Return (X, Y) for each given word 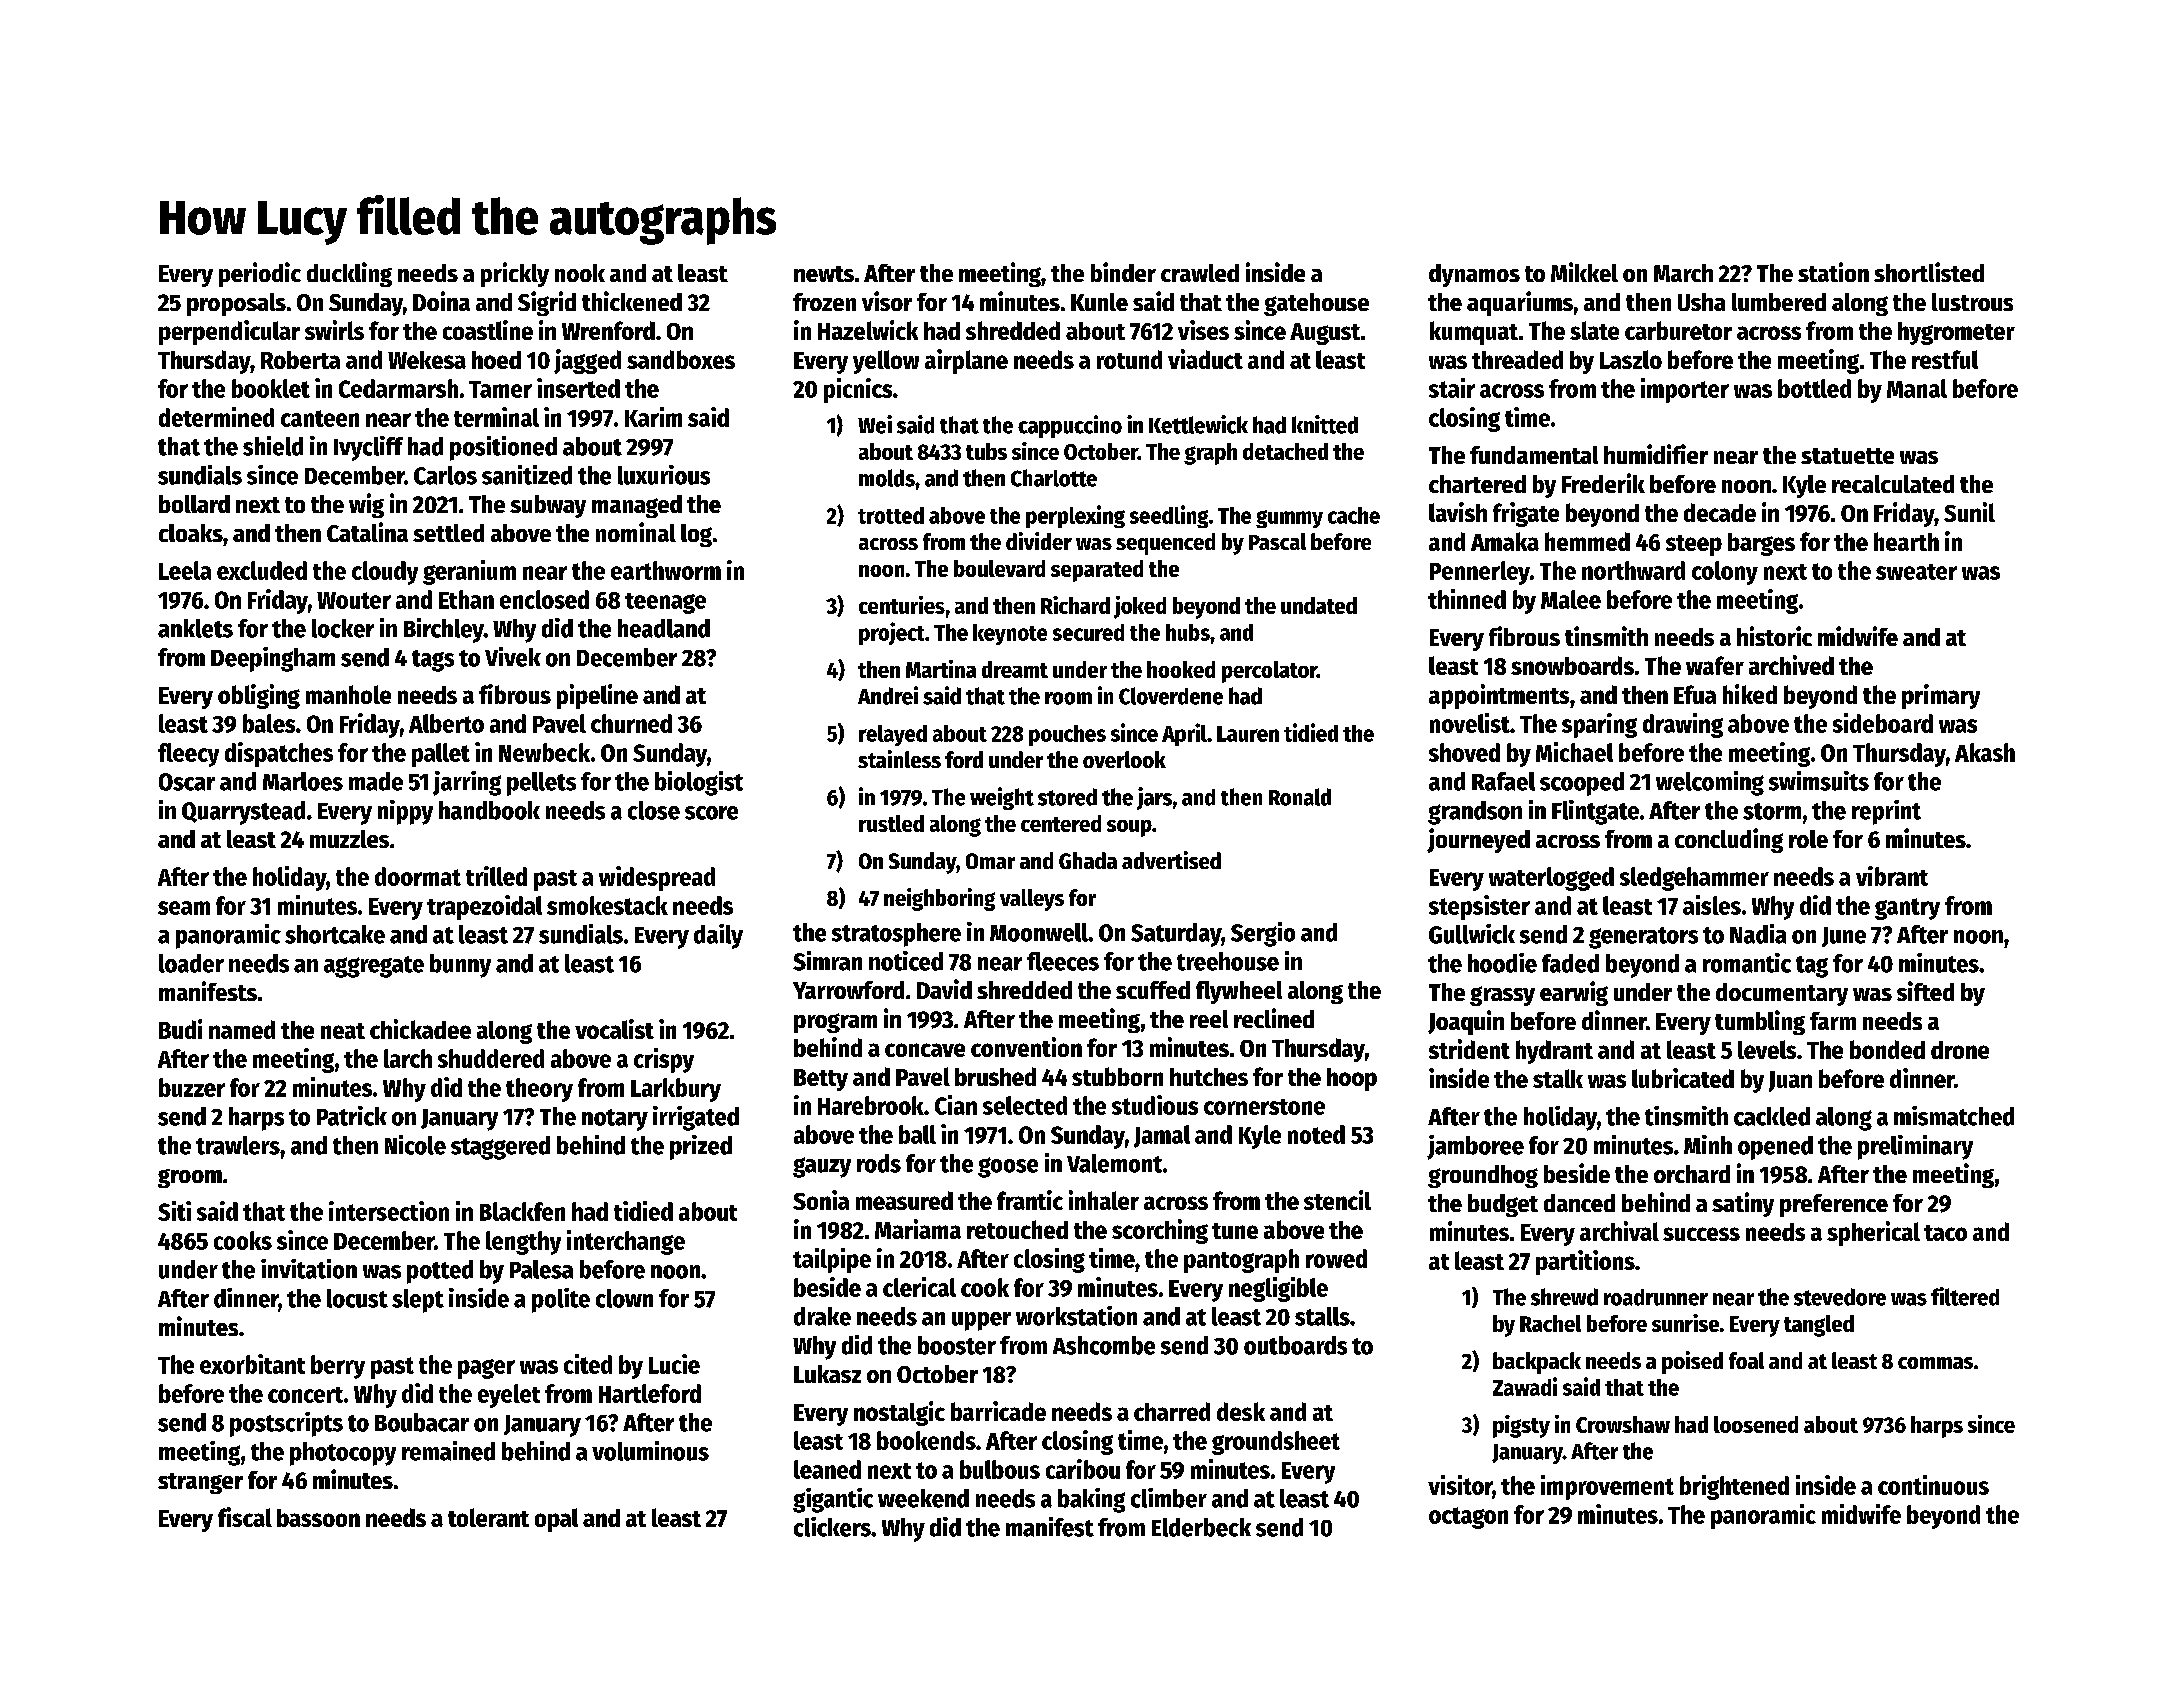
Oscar (187, 782)
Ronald (1300, 797)
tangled (1819, 1326)
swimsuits (1819, 781)
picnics (858, 390)
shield (273, 446)
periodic (260, 274)
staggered (500, 1148)
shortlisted (1929, 272)
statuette (1847, 456)
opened (1775, 1148)
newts (824, 274)
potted (440, 1272)
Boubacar (422, 1422)
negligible (1278, 1289)
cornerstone (1264, 1107)
